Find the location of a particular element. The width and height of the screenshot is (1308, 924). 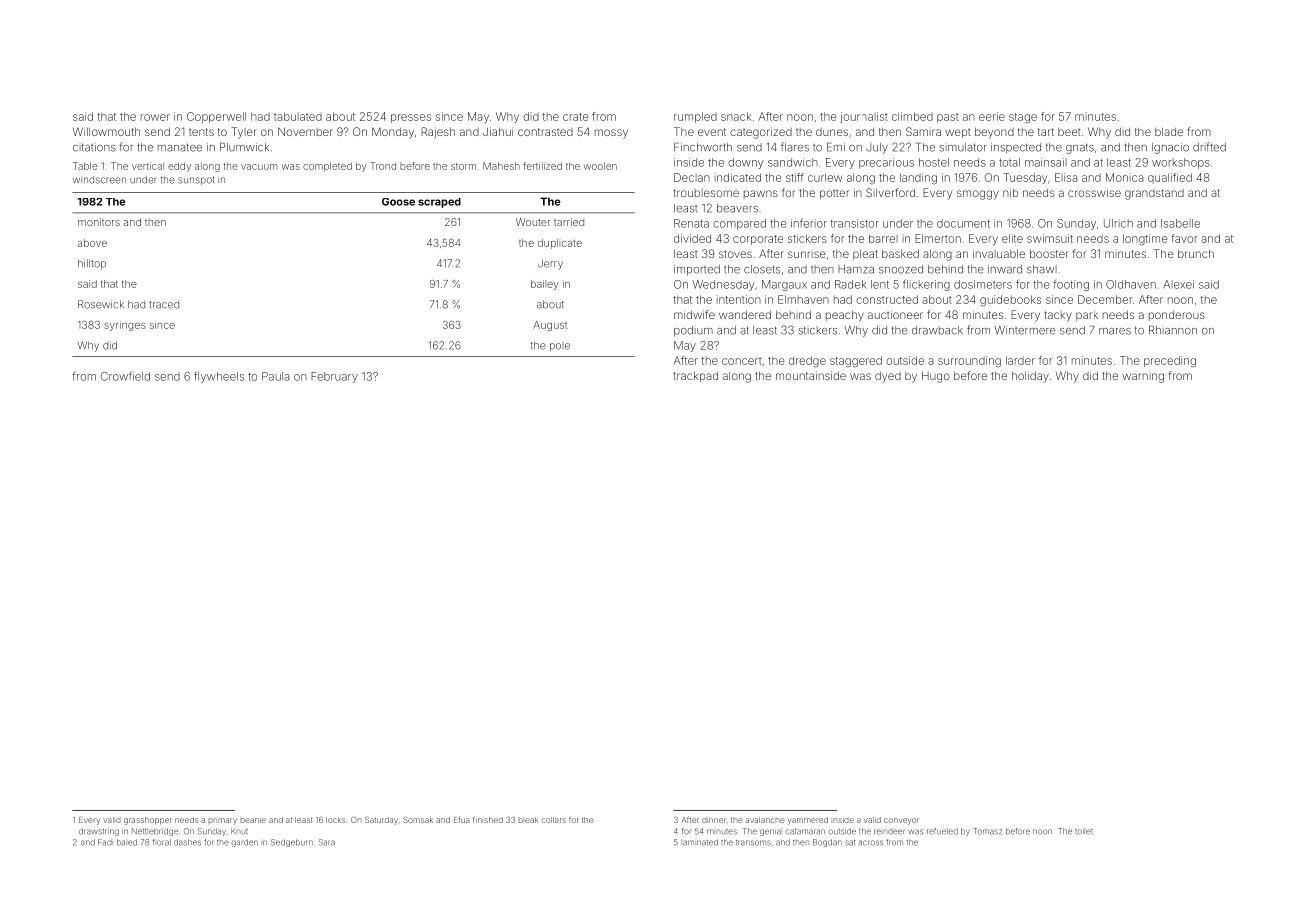

warning is located at coordinates (1143, 378).
